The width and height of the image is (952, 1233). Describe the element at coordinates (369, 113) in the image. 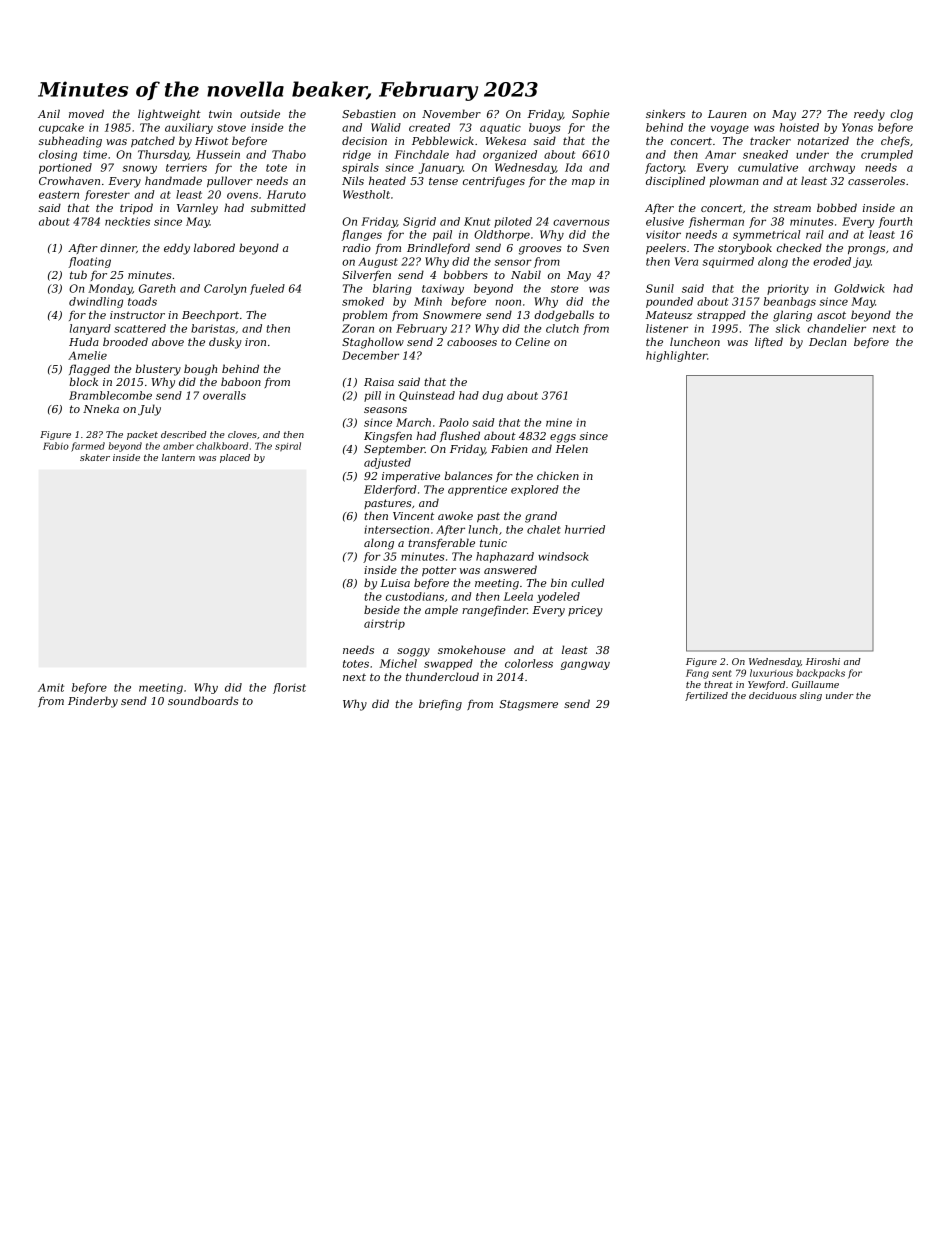

I see `Sebastien` at that location.
